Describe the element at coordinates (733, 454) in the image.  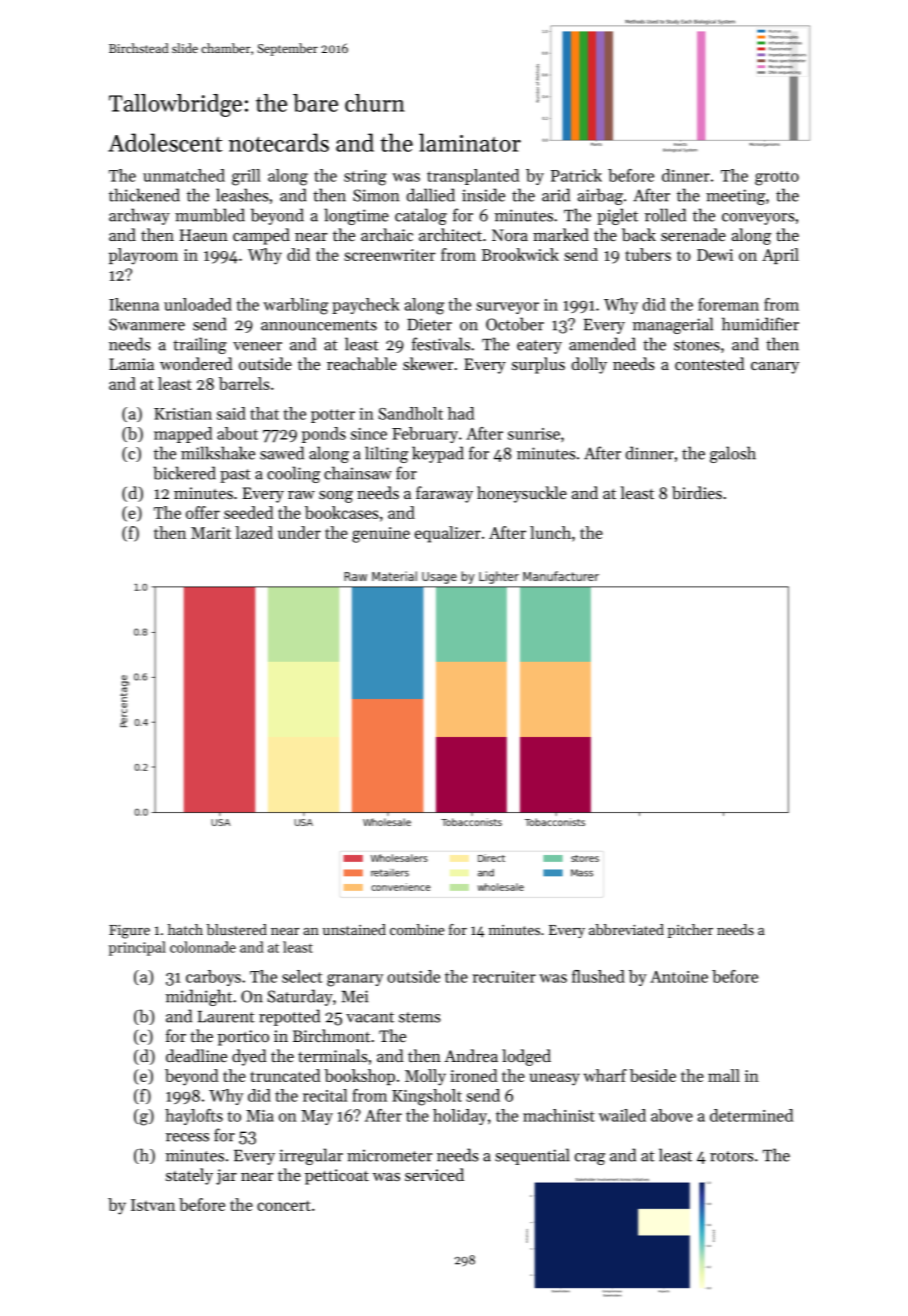
I see `galosh` at that location.
